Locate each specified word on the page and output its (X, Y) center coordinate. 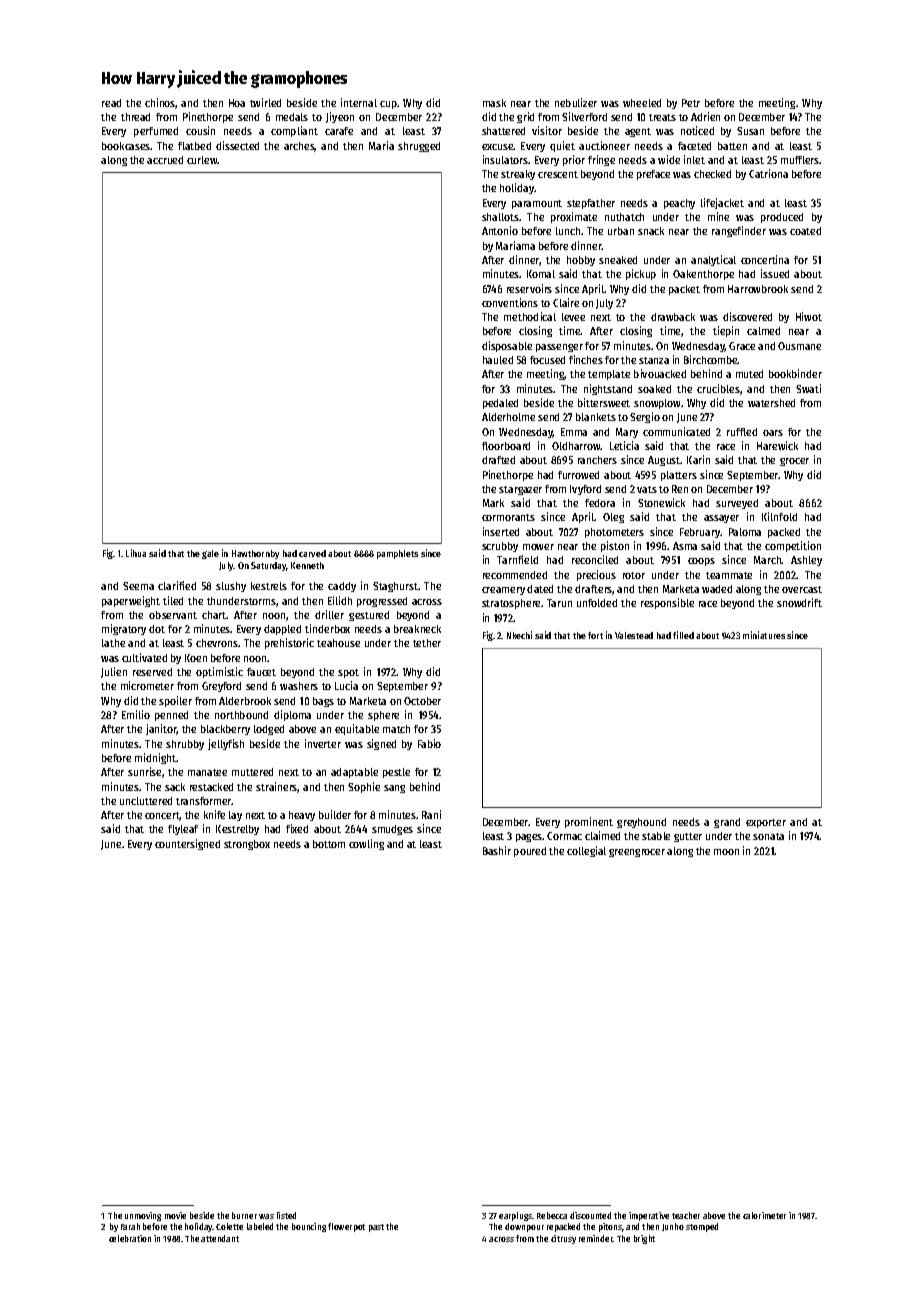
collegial (586, 851)
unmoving (143, 1216)
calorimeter (764, 1215)
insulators (506, 159)
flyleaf (183, 830)
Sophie (364, 787)
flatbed (194, 146)
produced (782, 218)
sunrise (144, 771)
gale (210, 554)
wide (669, 159)
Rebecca (552, 1215)
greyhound (641, 823)
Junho (673, 1227)
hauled (498, 360)
